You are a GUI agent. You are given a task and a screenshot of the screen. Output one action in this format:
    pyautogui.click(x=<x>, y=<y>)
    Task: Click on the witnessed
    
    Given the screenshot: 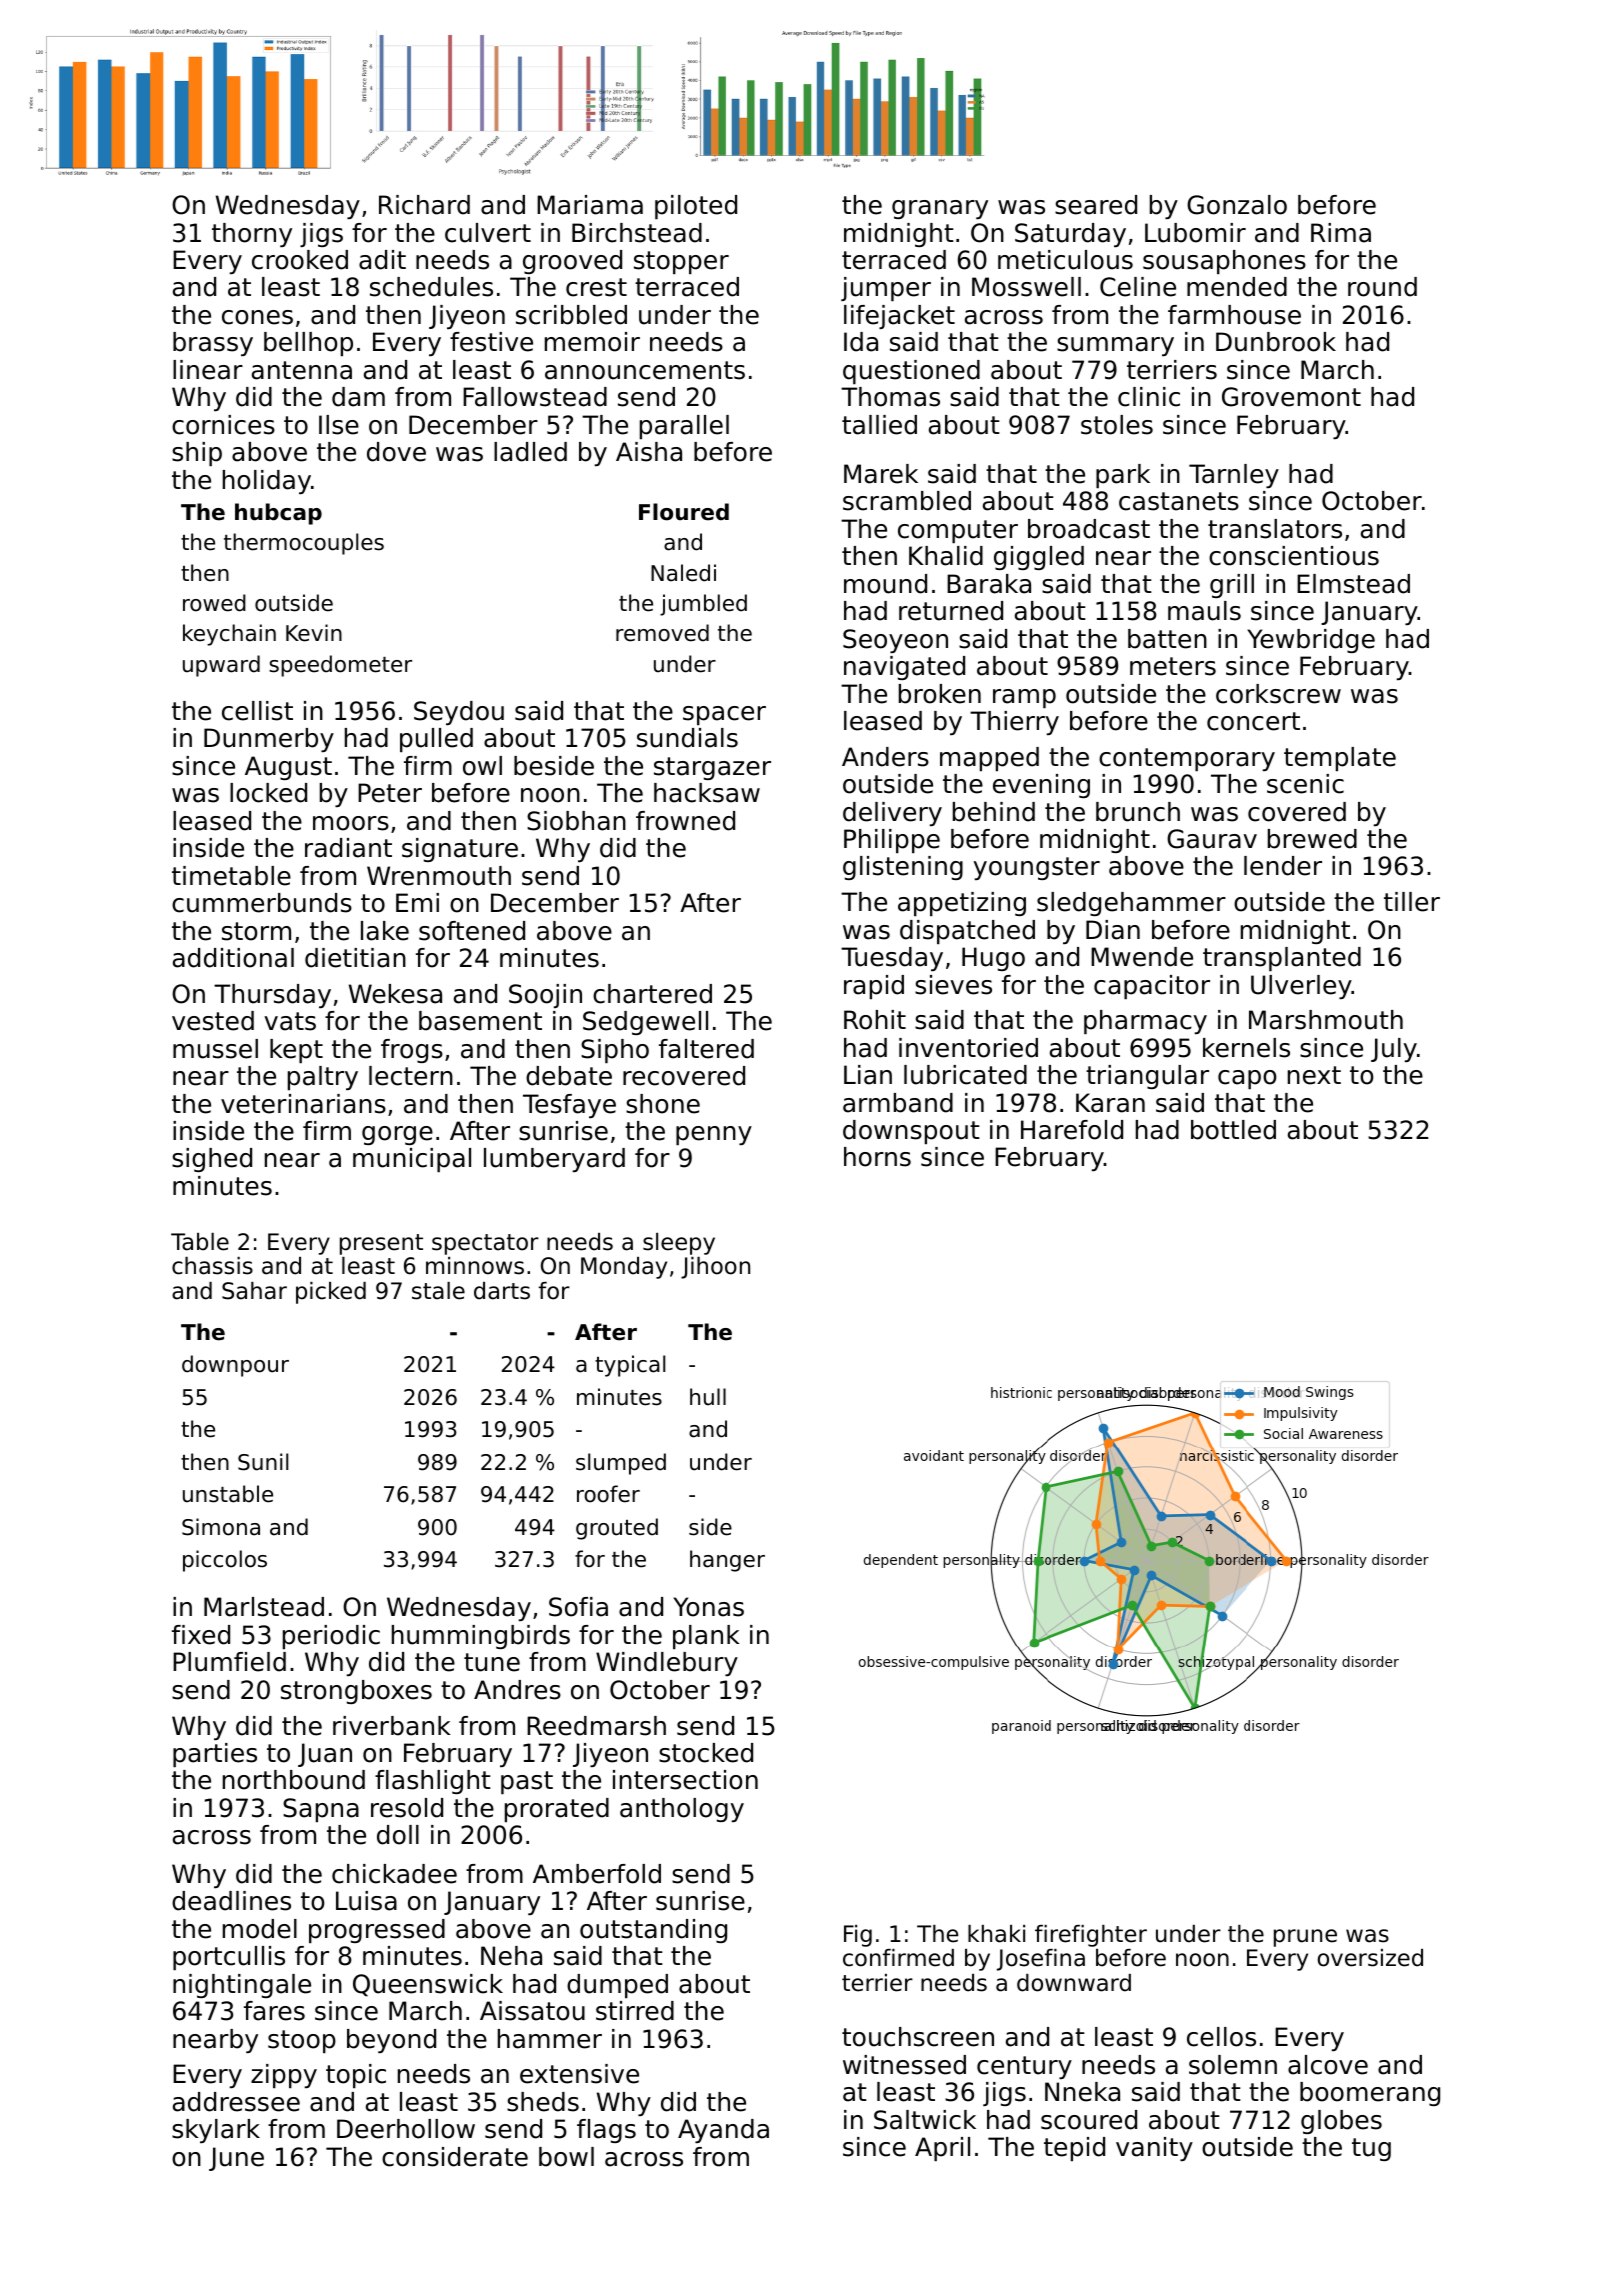 What is the action you would take?
    pyautogui.click(x=904, y=2065)
